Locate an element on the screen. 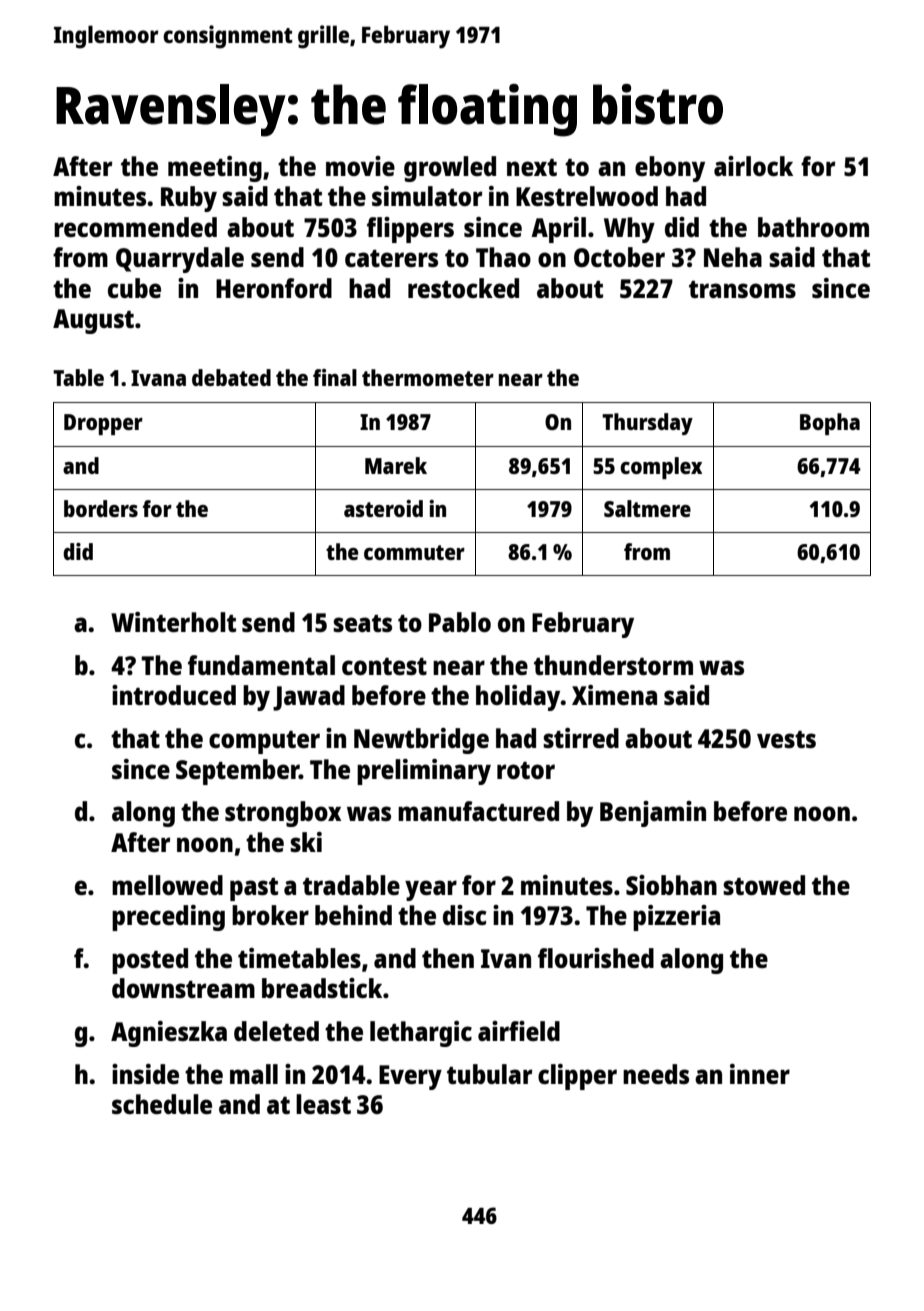 The width and height of the screenshot is (924, 1311). inner is located at coordinates (760, 1074).
